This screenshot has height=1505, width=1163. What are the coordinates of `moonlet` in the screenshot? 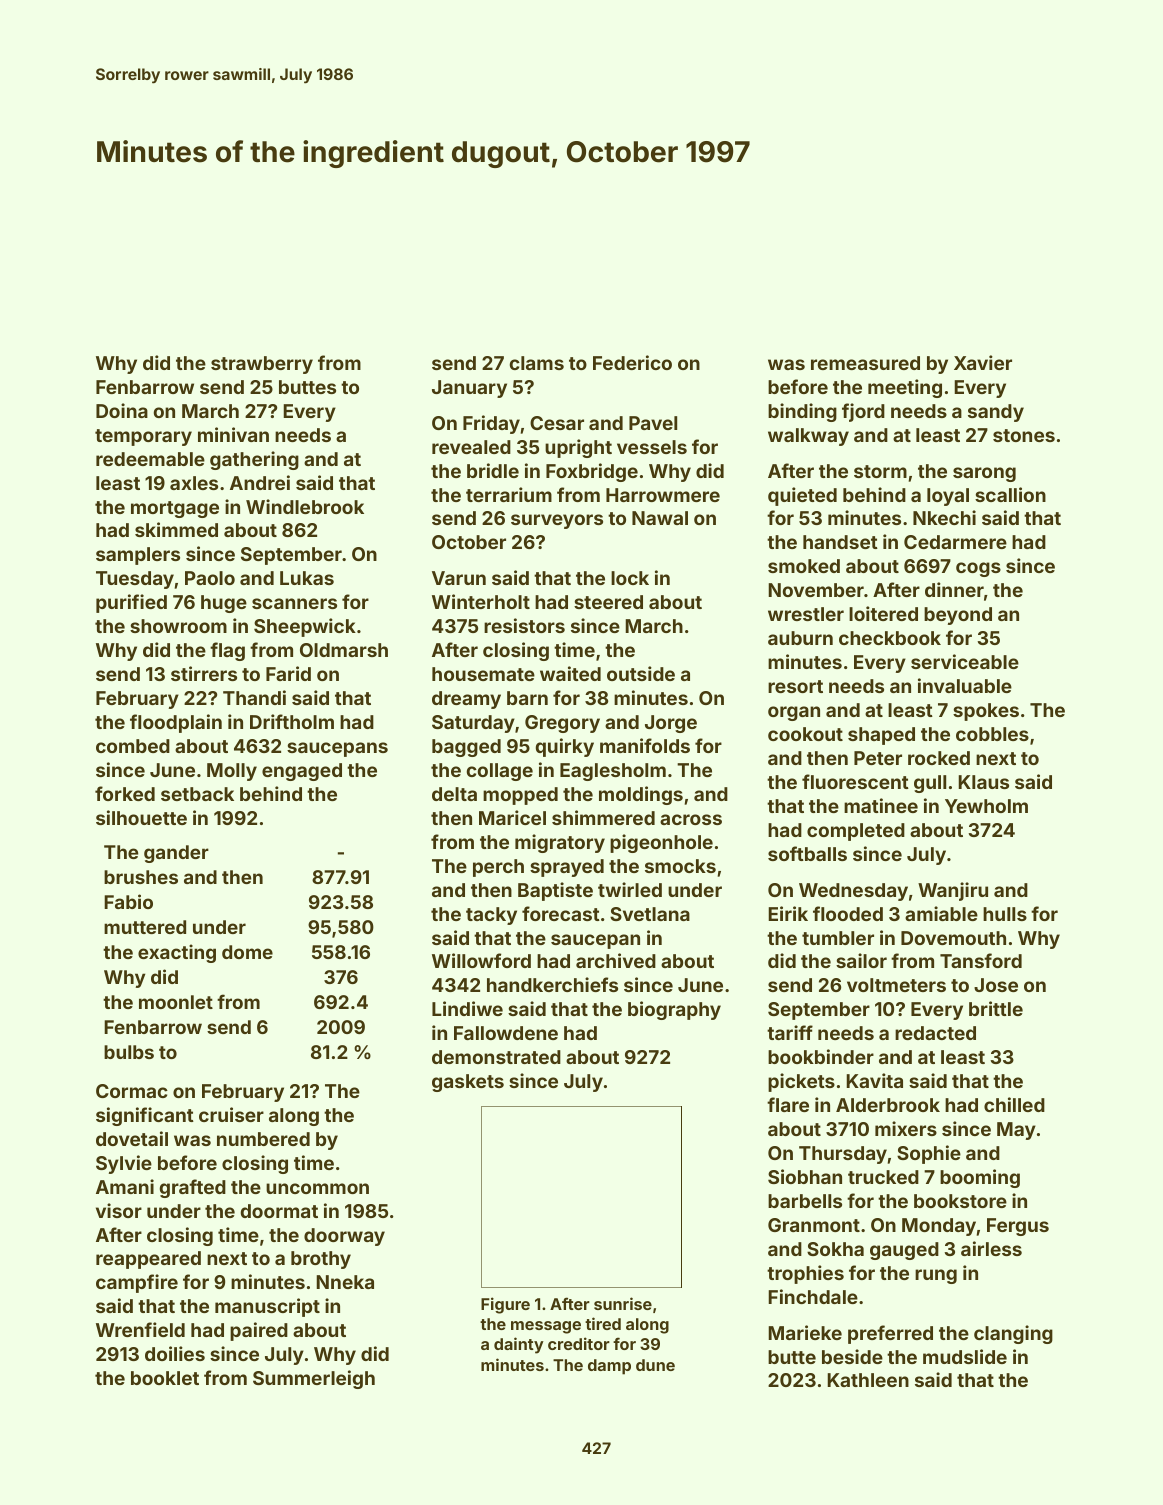 It's located at (176, 1002).
